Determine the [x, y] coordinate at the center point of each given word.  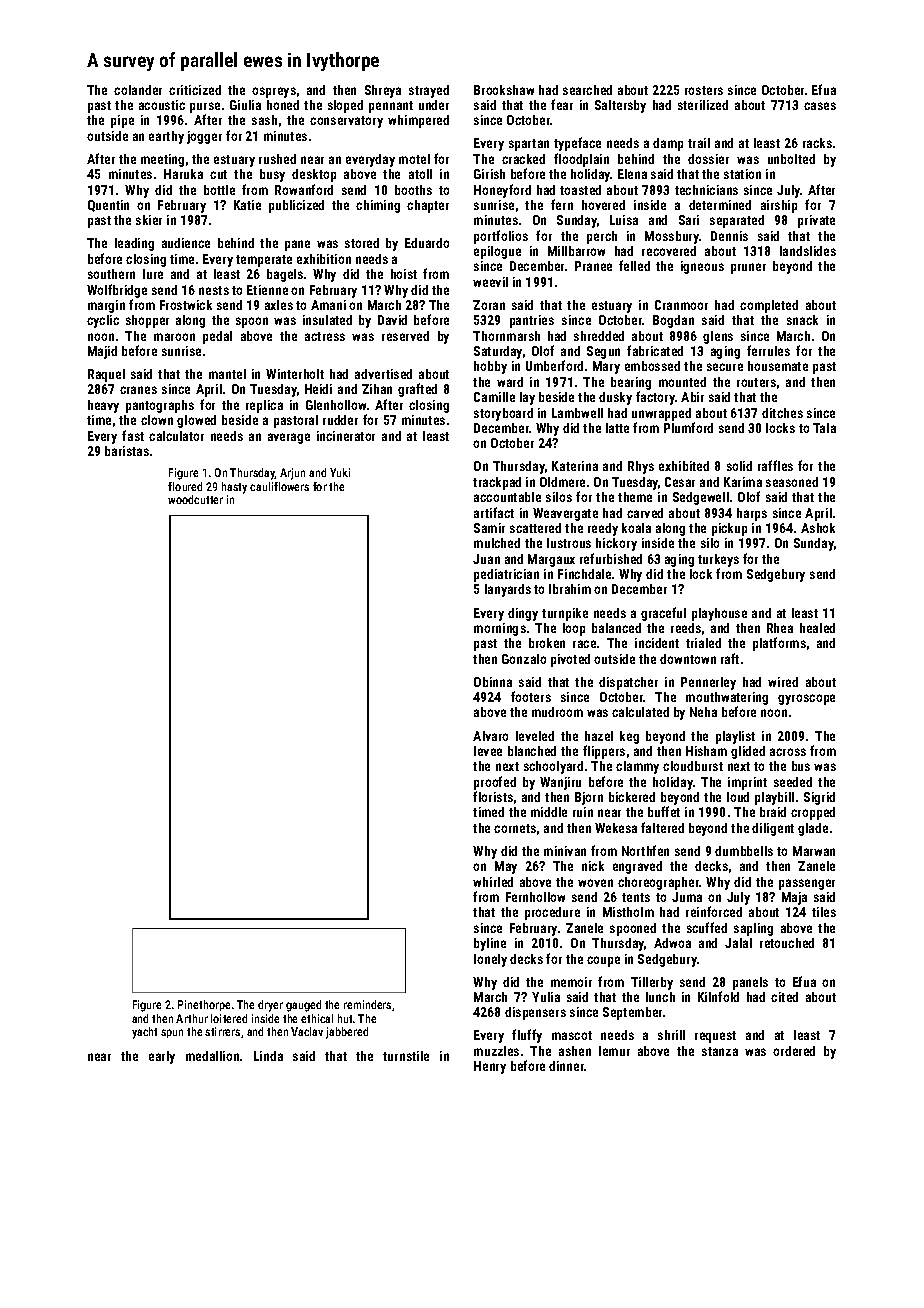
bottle [219, 190]
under [434, 105]
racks [817, 143]
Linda [268, 1056]
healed [817, 628]
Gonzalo [524, 659]
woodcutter [195, 499]
